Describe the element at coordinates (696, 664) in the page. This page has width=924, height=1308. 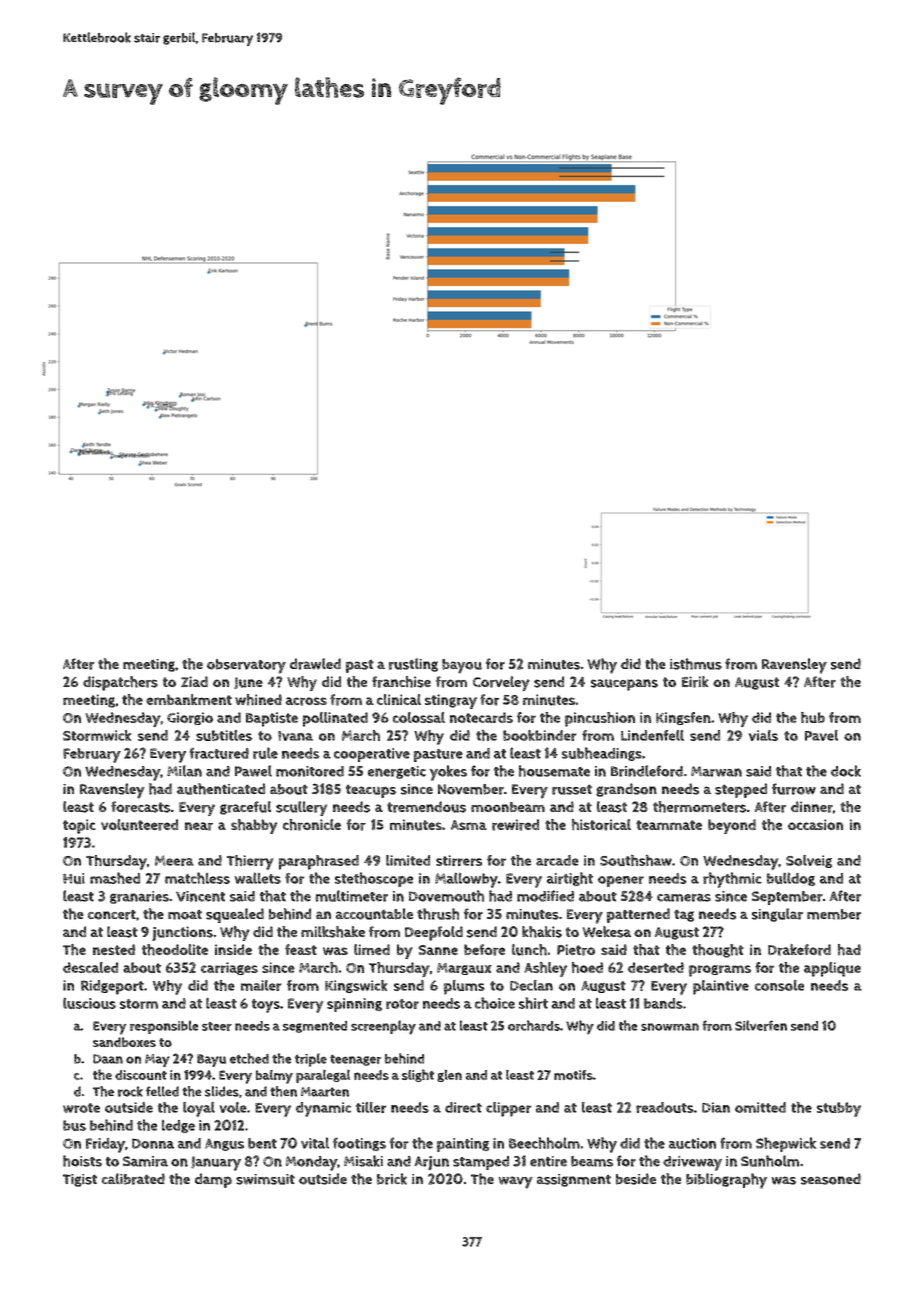
I see `isthmus` at that location.
